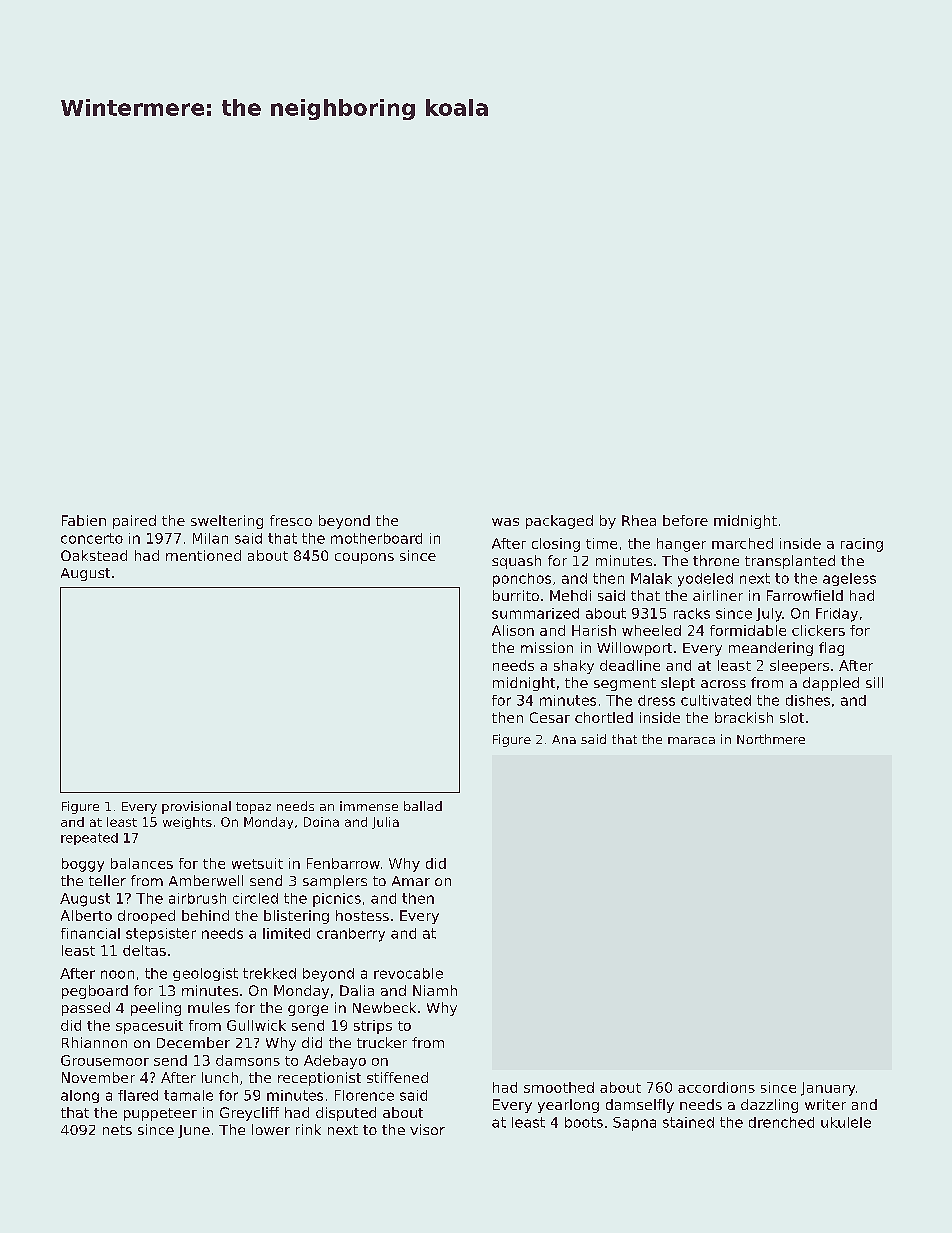 This page has height=1233, width=952. Describe the element at coordinates (203, 555) in the page. I see `mentioned` at that location.
